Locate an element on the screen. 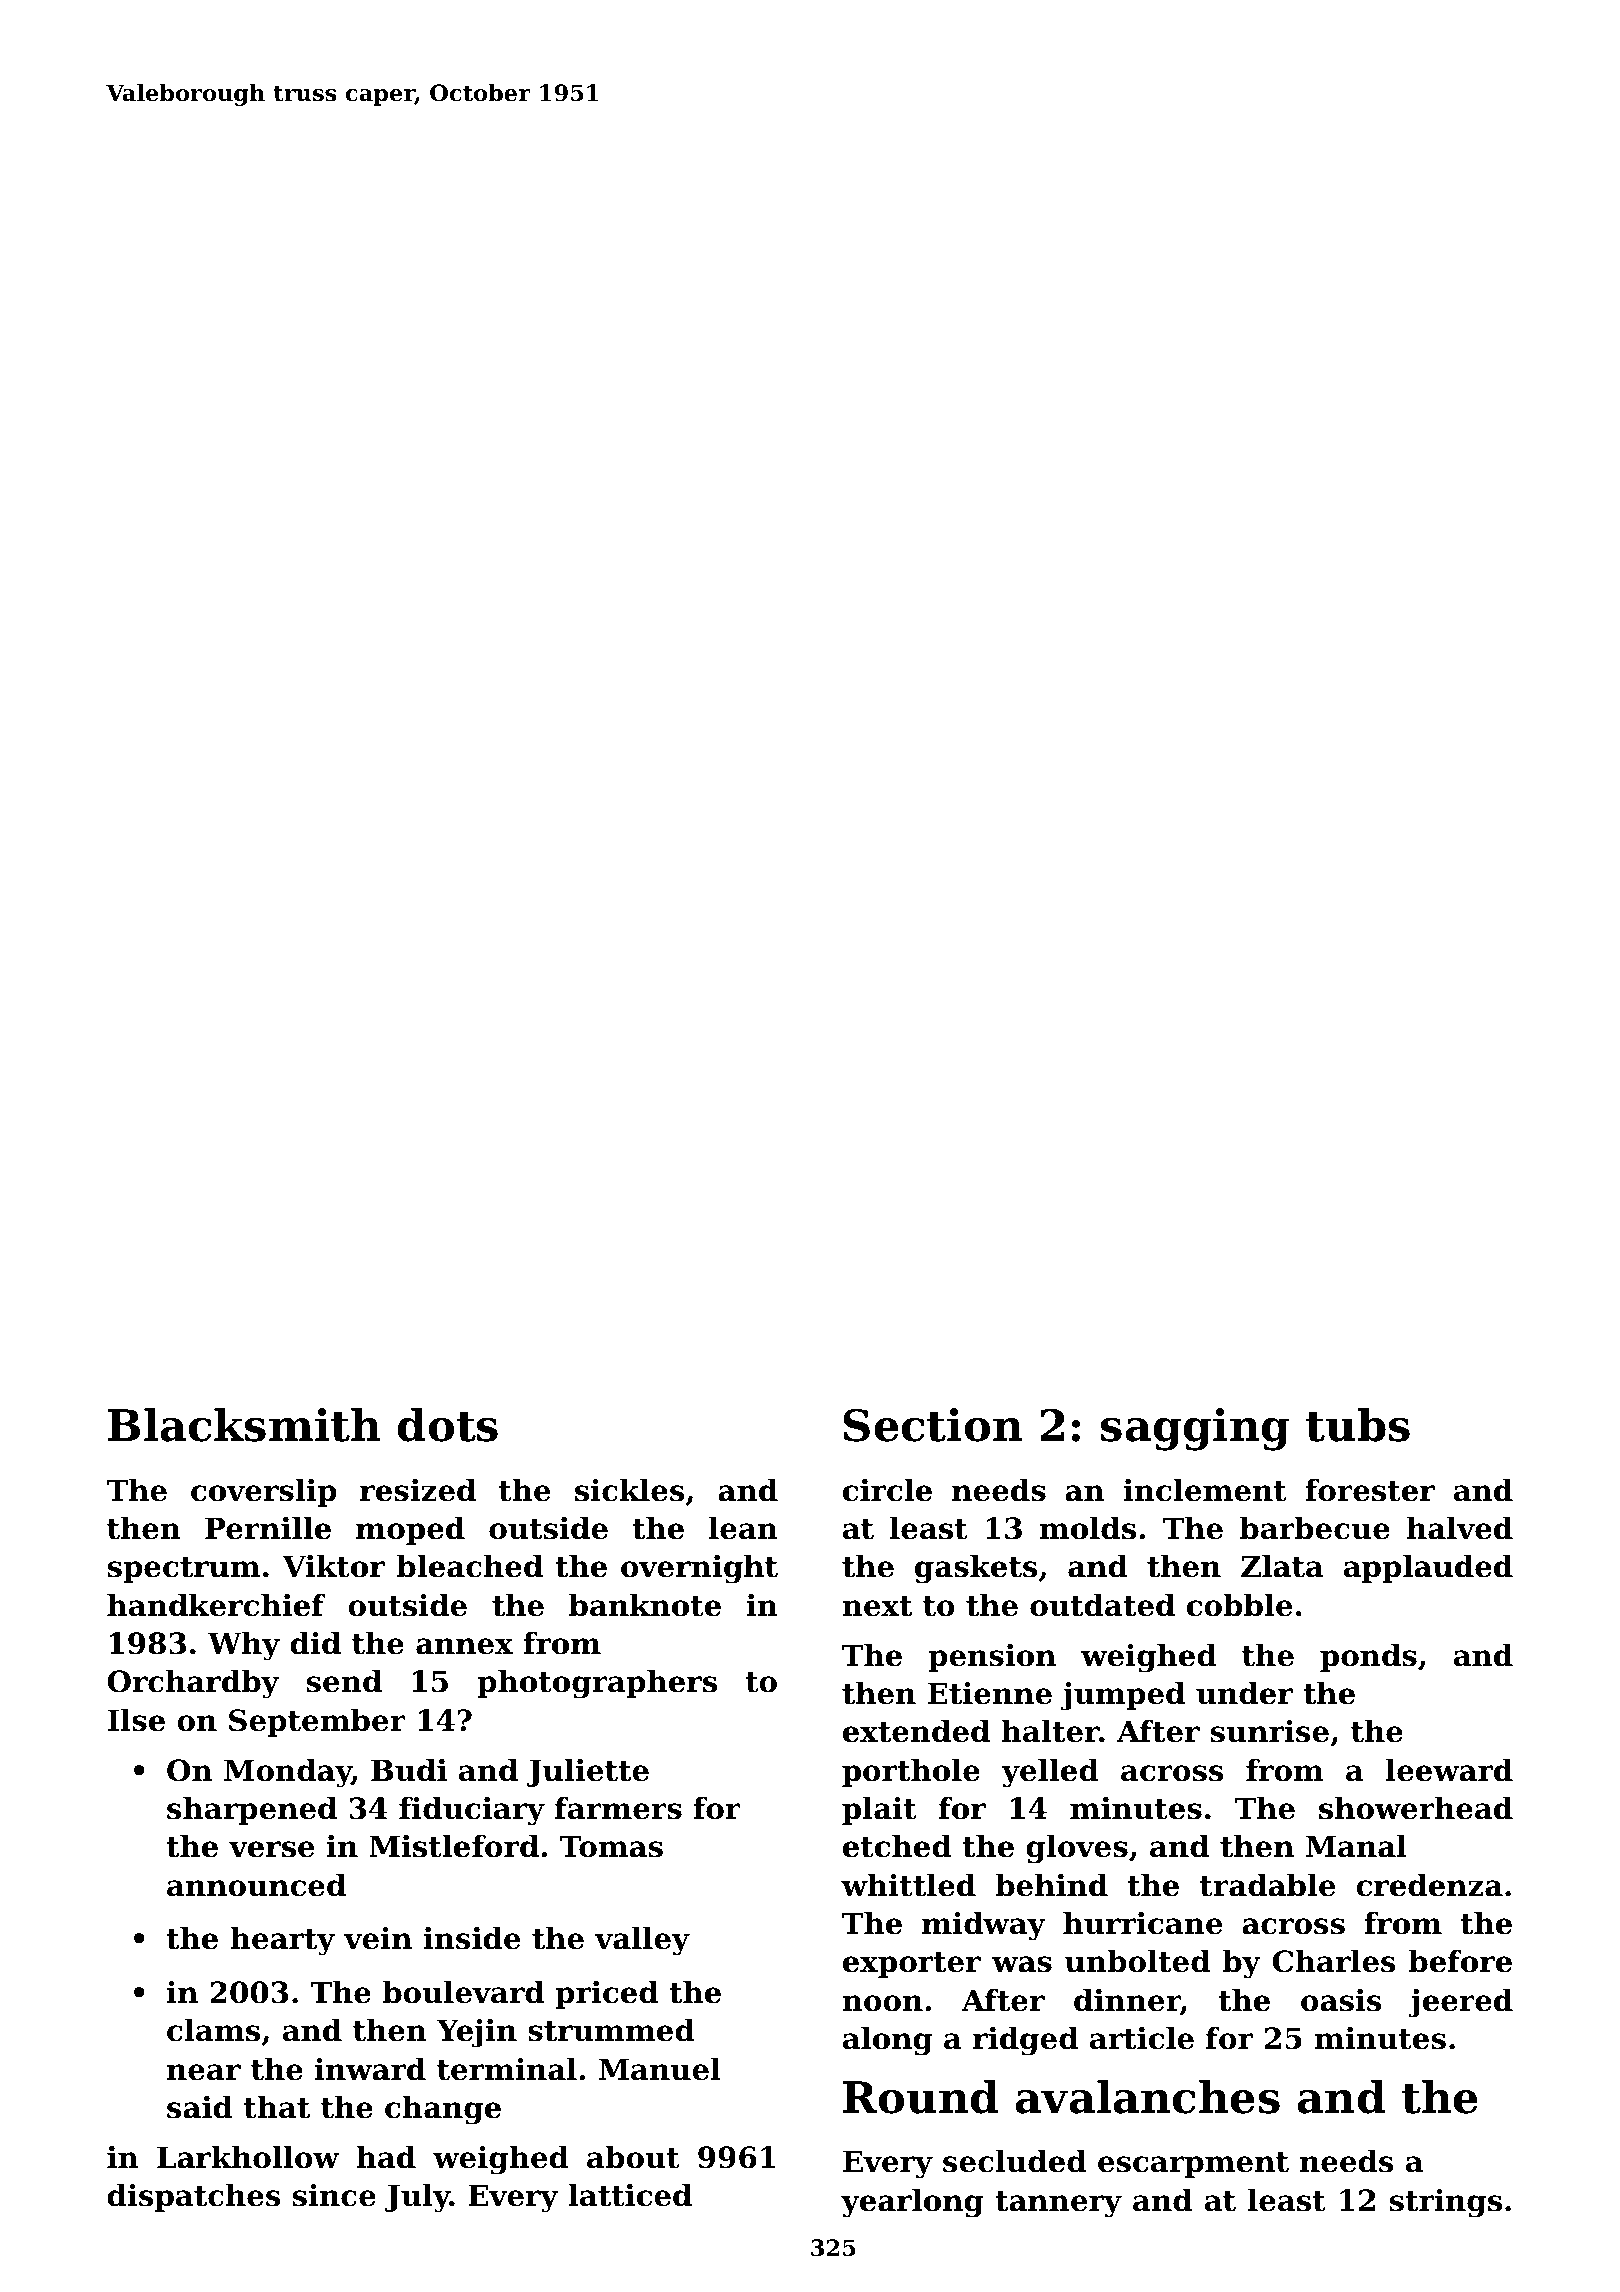 Image resolution: width=1620 pixels, height=2292 pixels. Monday is located at coordinates (288, 1773).
